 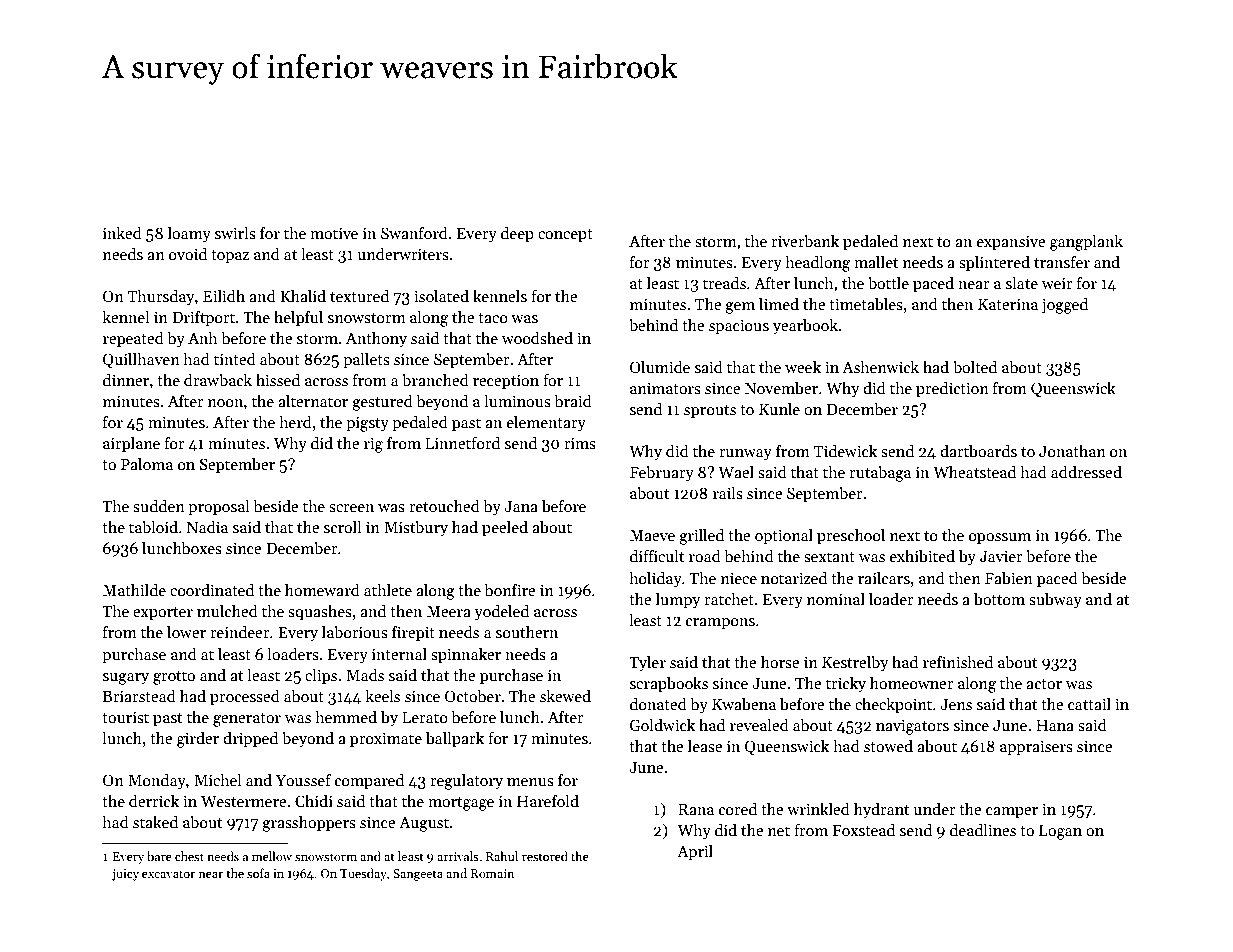 I want to click on concept, so click(x=565, y=236).
